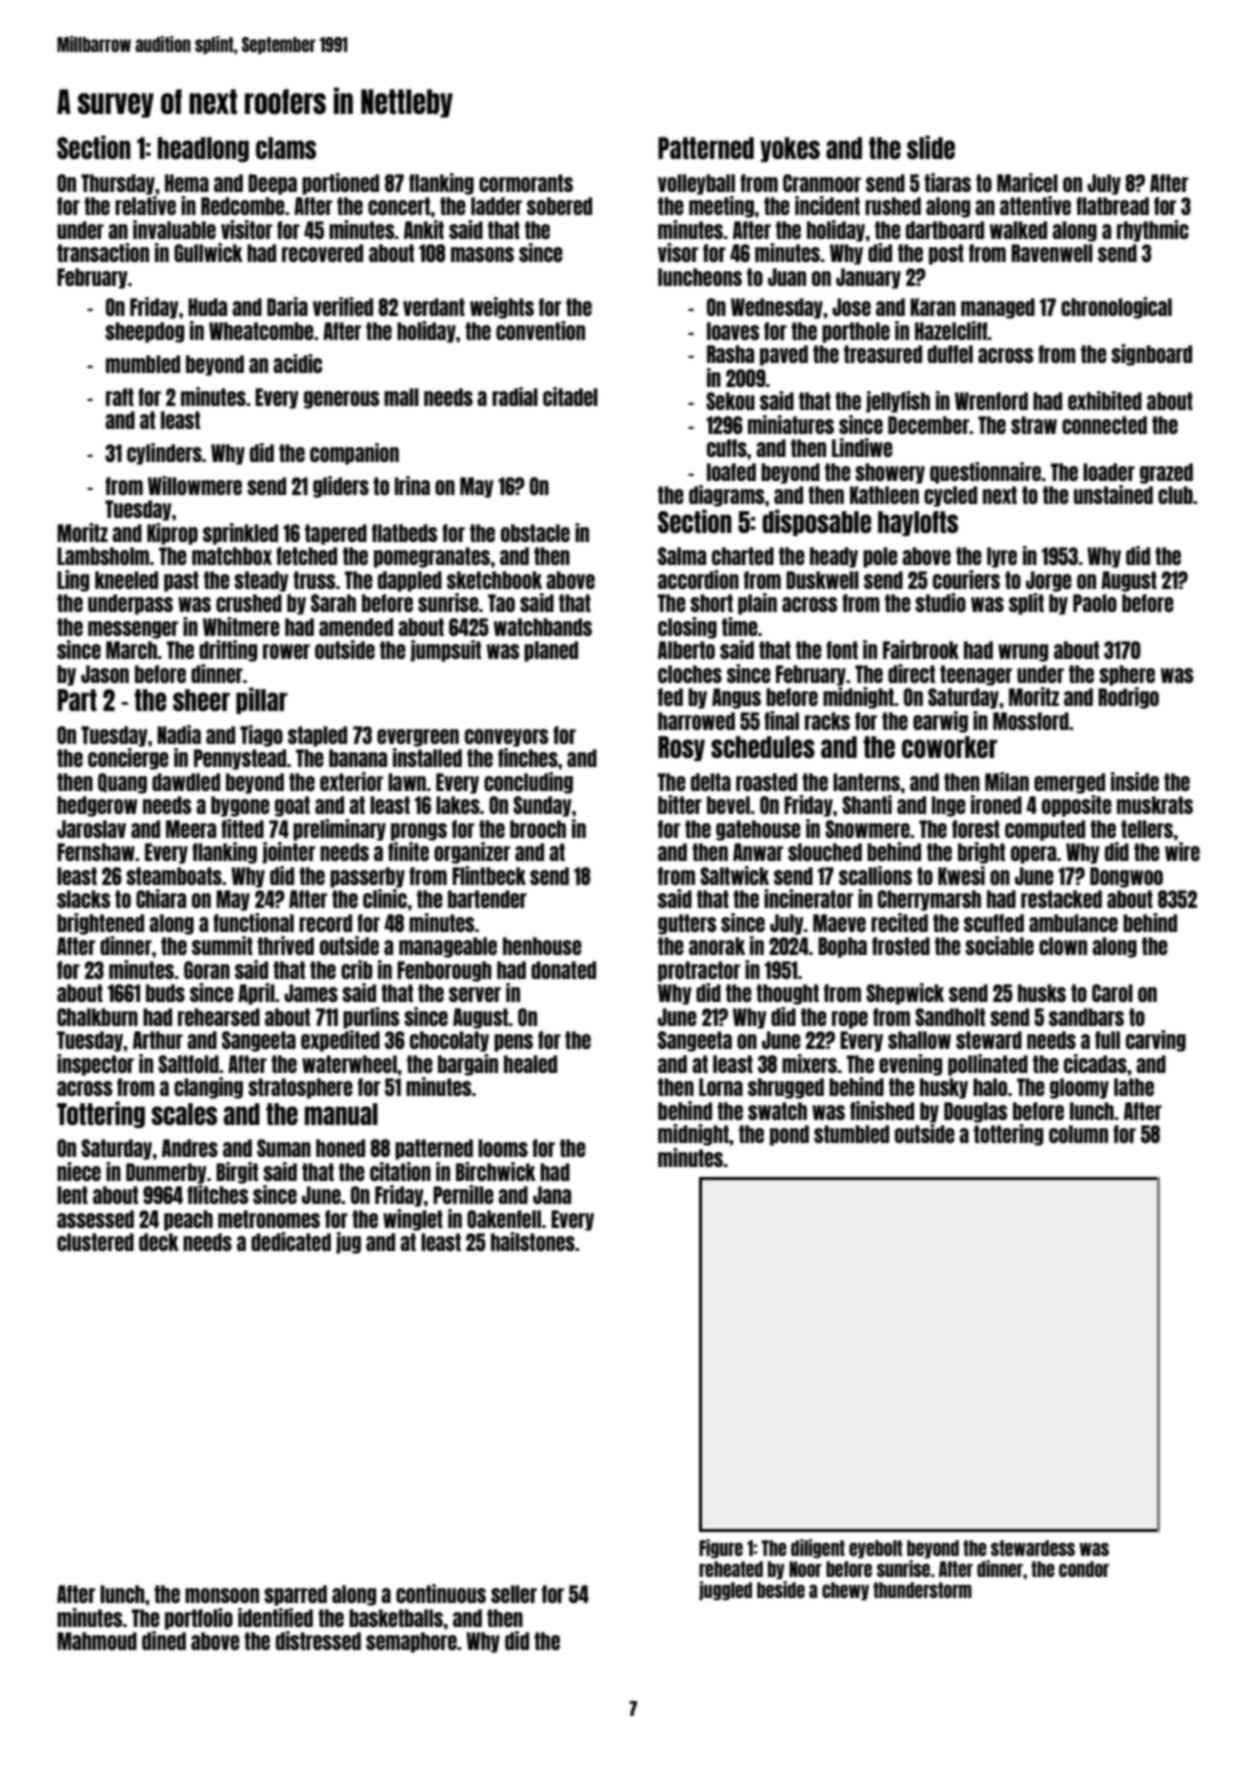 This image has height=1779, width=1258. Describe the element at coordinates (875, 1549) in the image. I see `eyebolt` at that location.
